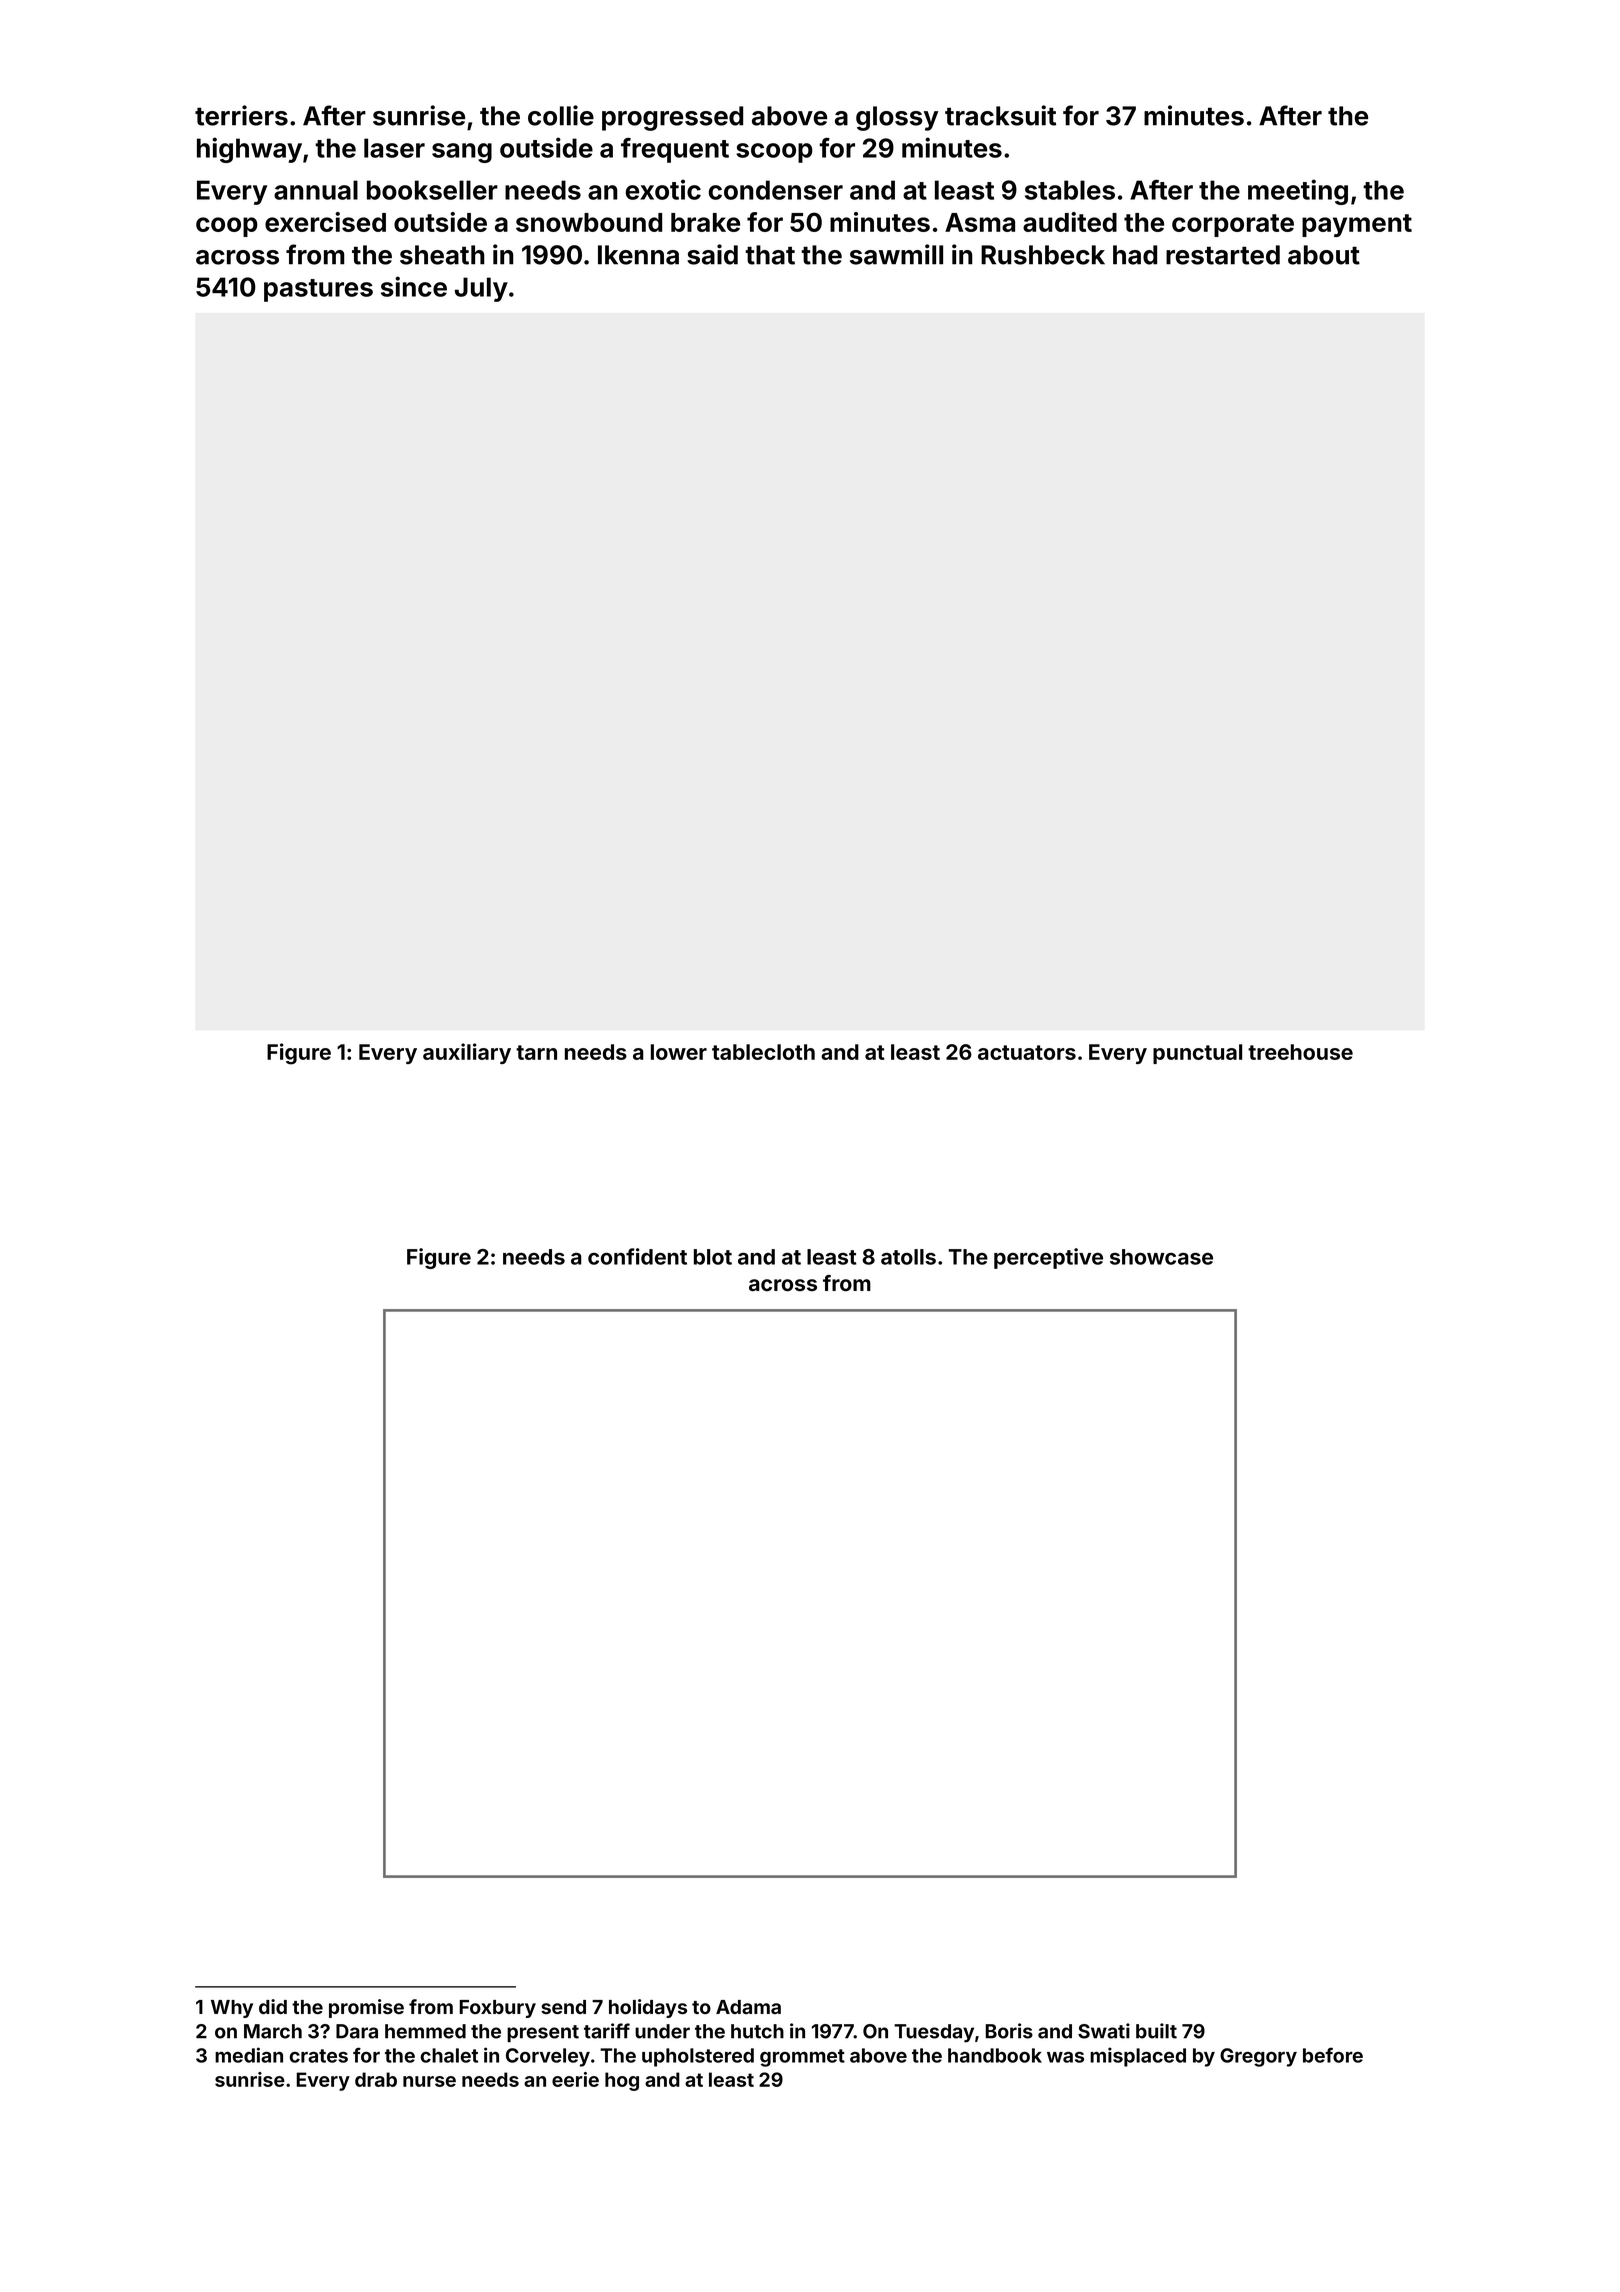  Describe the element at coordinates (679, 1052) in the image. I see `lower` at that location.
